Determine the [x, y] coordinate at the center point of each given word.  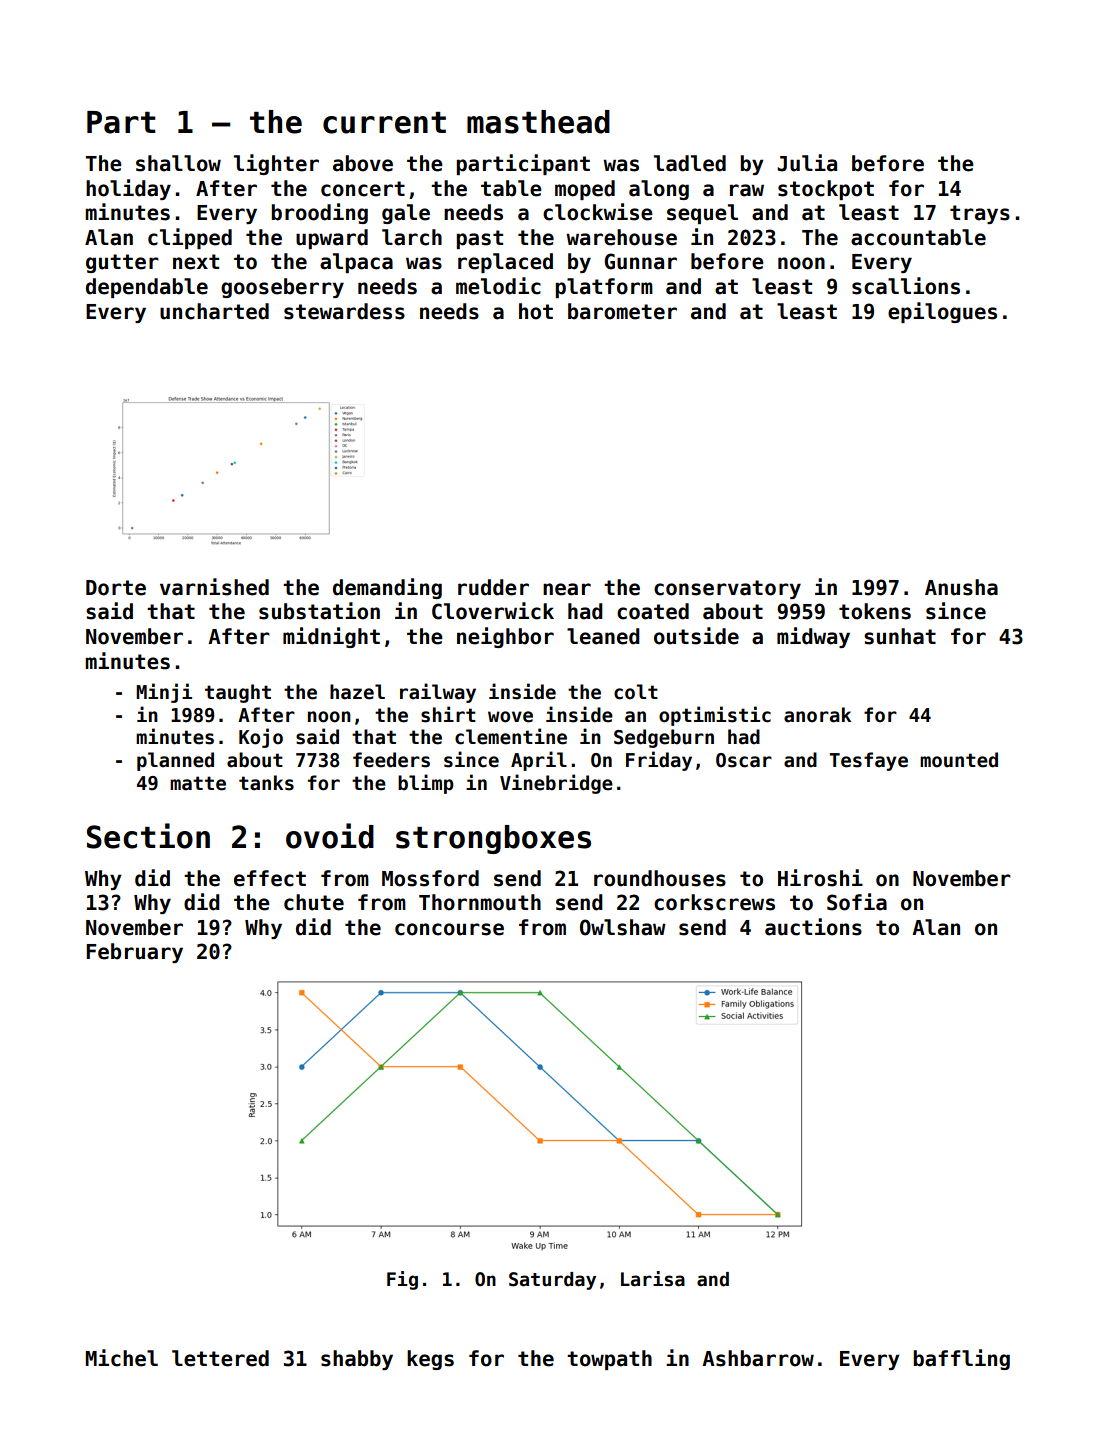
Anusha [961, 587]
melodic [498, 286]
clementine [511, 736]
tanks [266, 783]
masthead [538, 122]
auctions [813, 927]
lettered [220, 1358]
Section [148, 836]
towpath [609, 1360]
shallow [178, 163]
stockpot [826, 190]
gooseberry [282, 288]
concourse [449, 929]
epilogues [942, 312]
